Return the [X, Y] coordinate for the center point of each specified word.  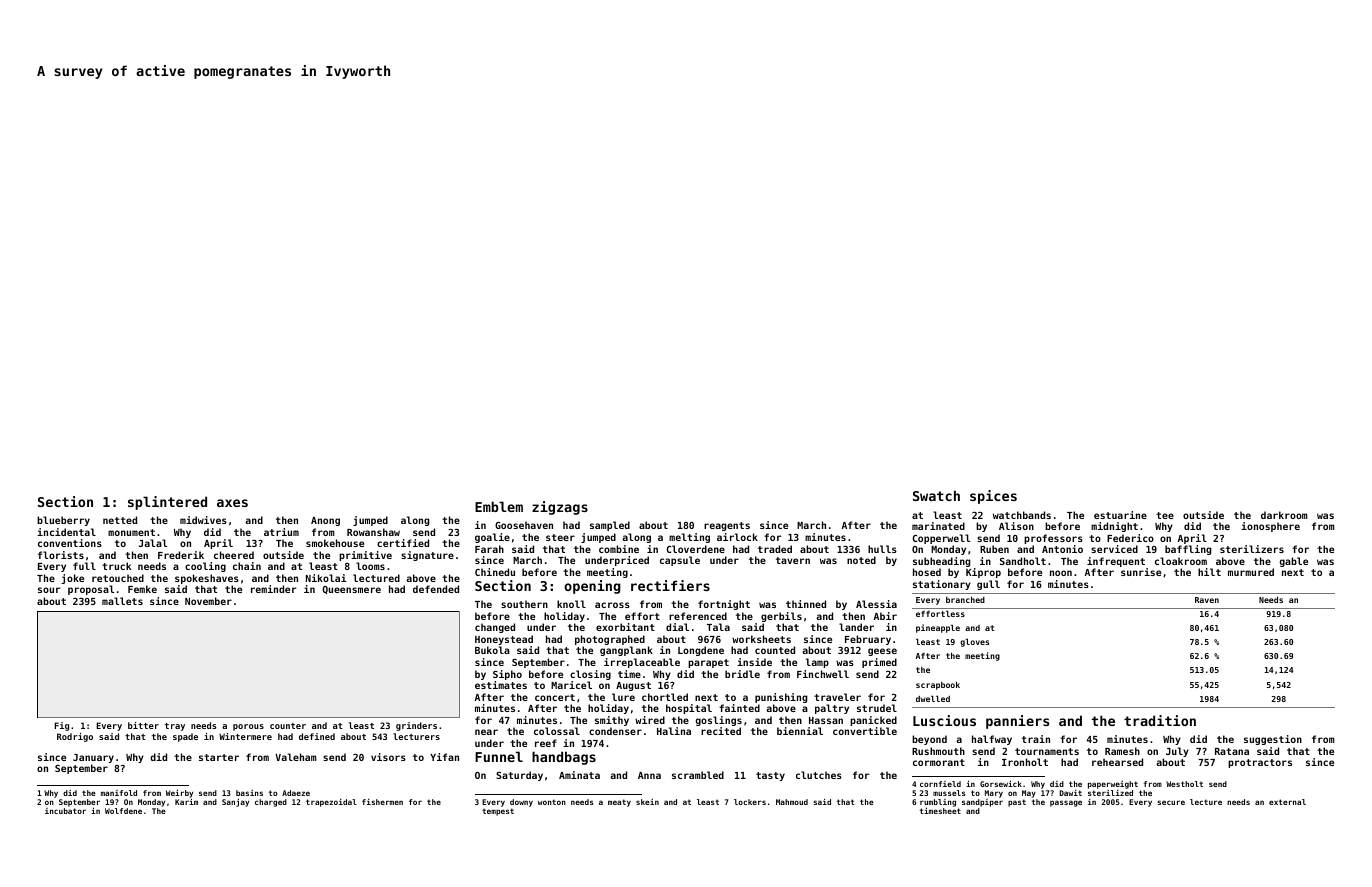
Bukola [492, 650]
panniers [1017, 722]
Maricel [571, 685]
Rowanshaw [373, 532]
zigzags [560, 508]
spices [993, 497]
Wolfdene [123, 811]
